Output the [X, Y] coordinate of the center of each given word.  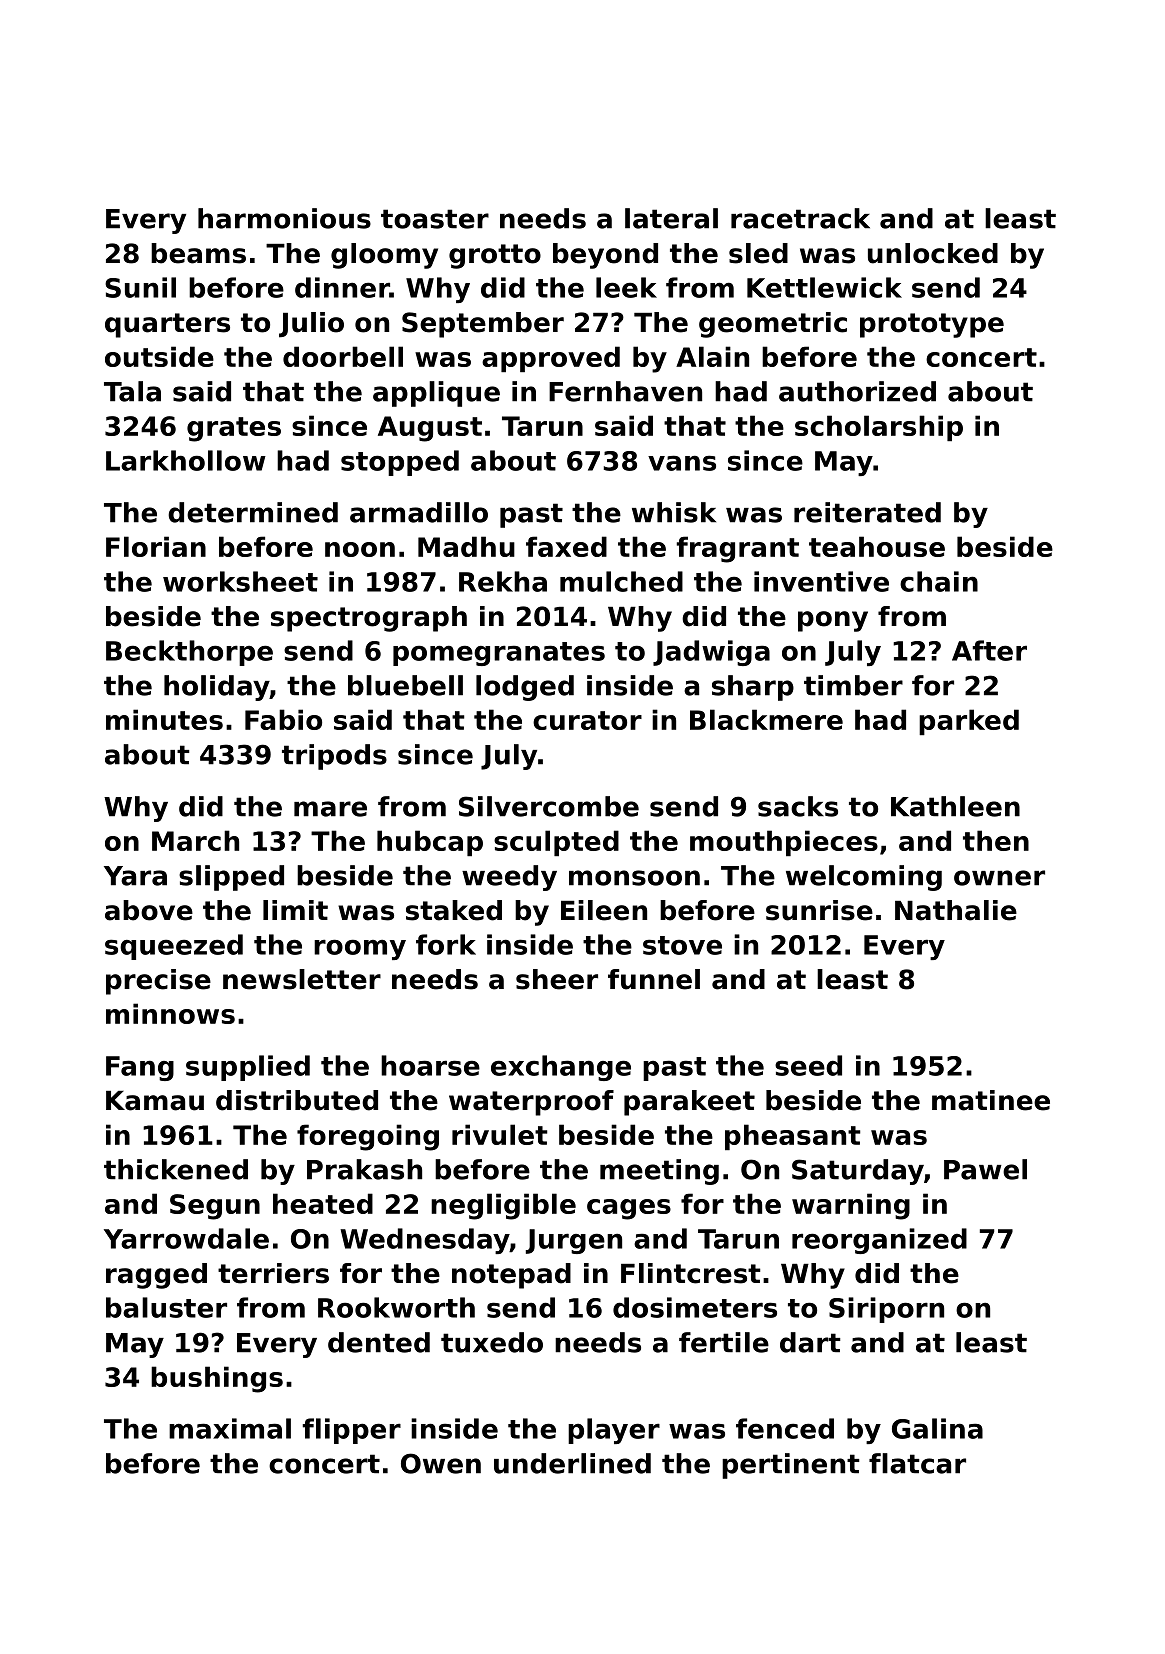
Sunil [140, 287]
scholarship [879, 428]
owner [999, 878]
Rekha [503, 581]
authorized [857, 391]
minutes [164, 719]
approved [551, 359]
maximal [230, 1428]
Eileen [604, 910]
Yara [135, 876]
